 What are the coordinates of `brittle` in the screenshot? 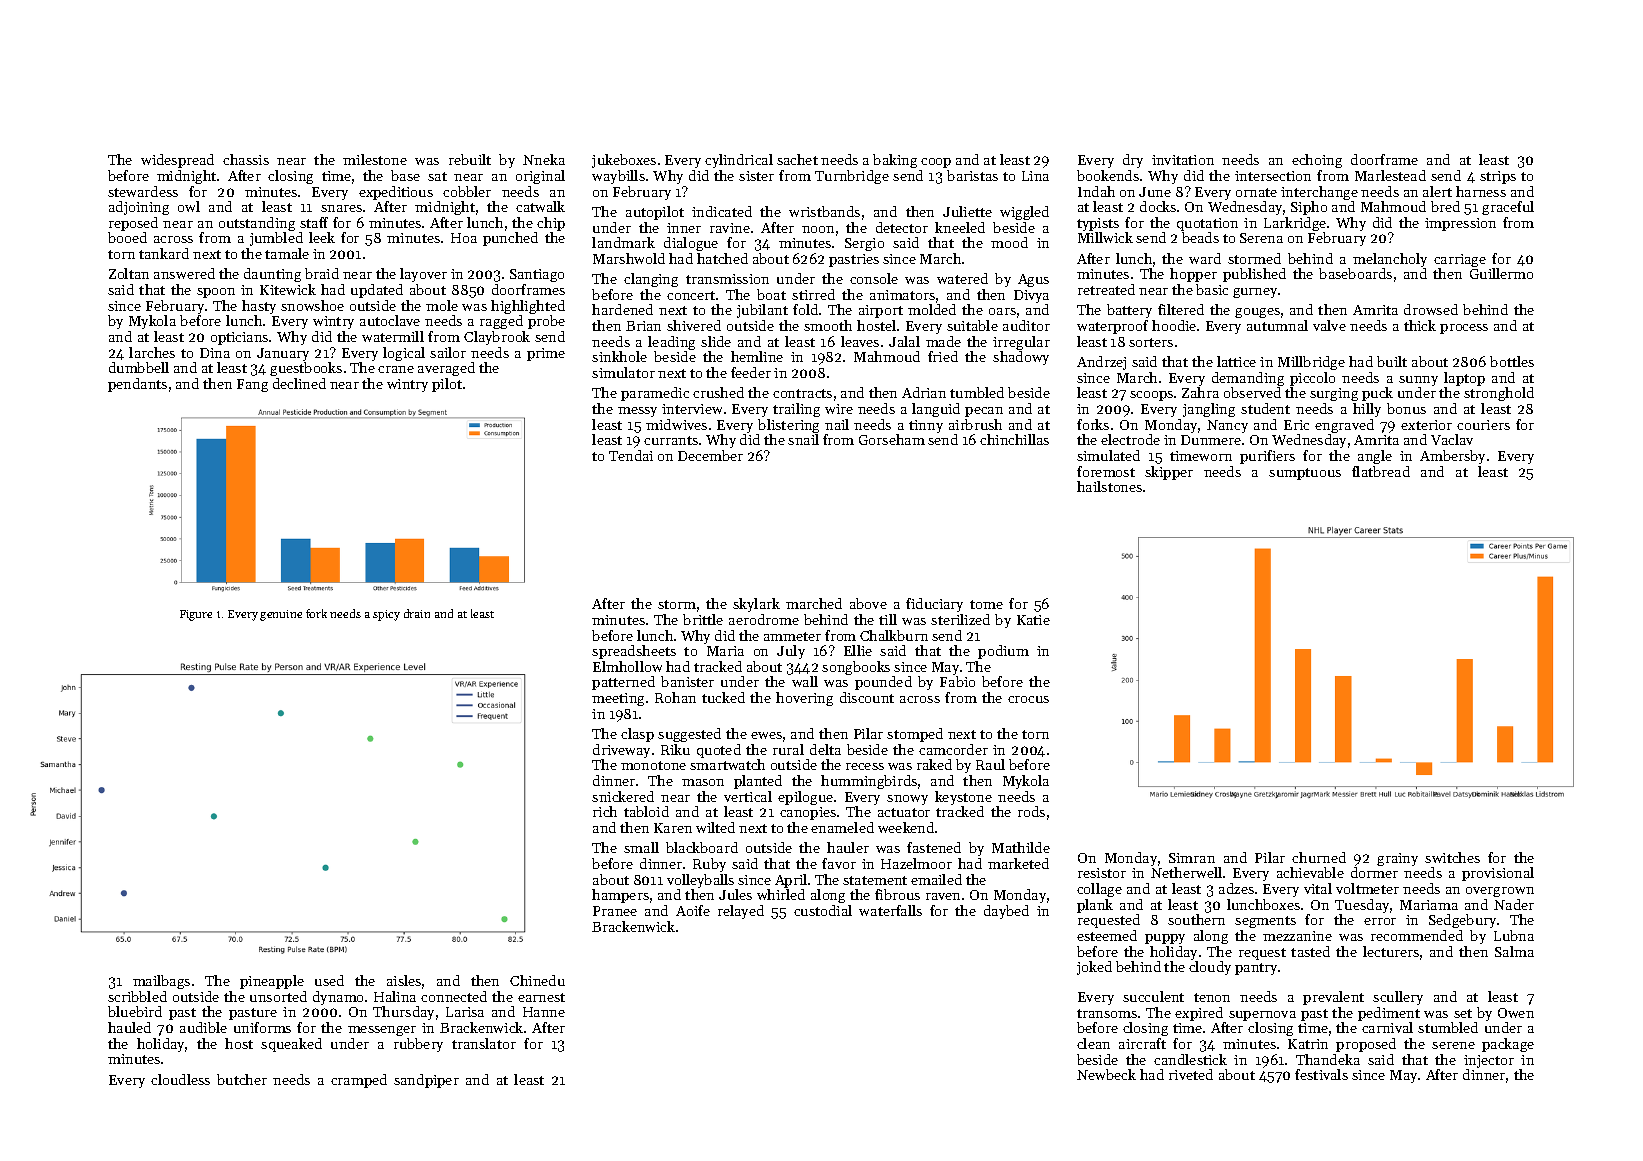 It's located at (703, 619).
